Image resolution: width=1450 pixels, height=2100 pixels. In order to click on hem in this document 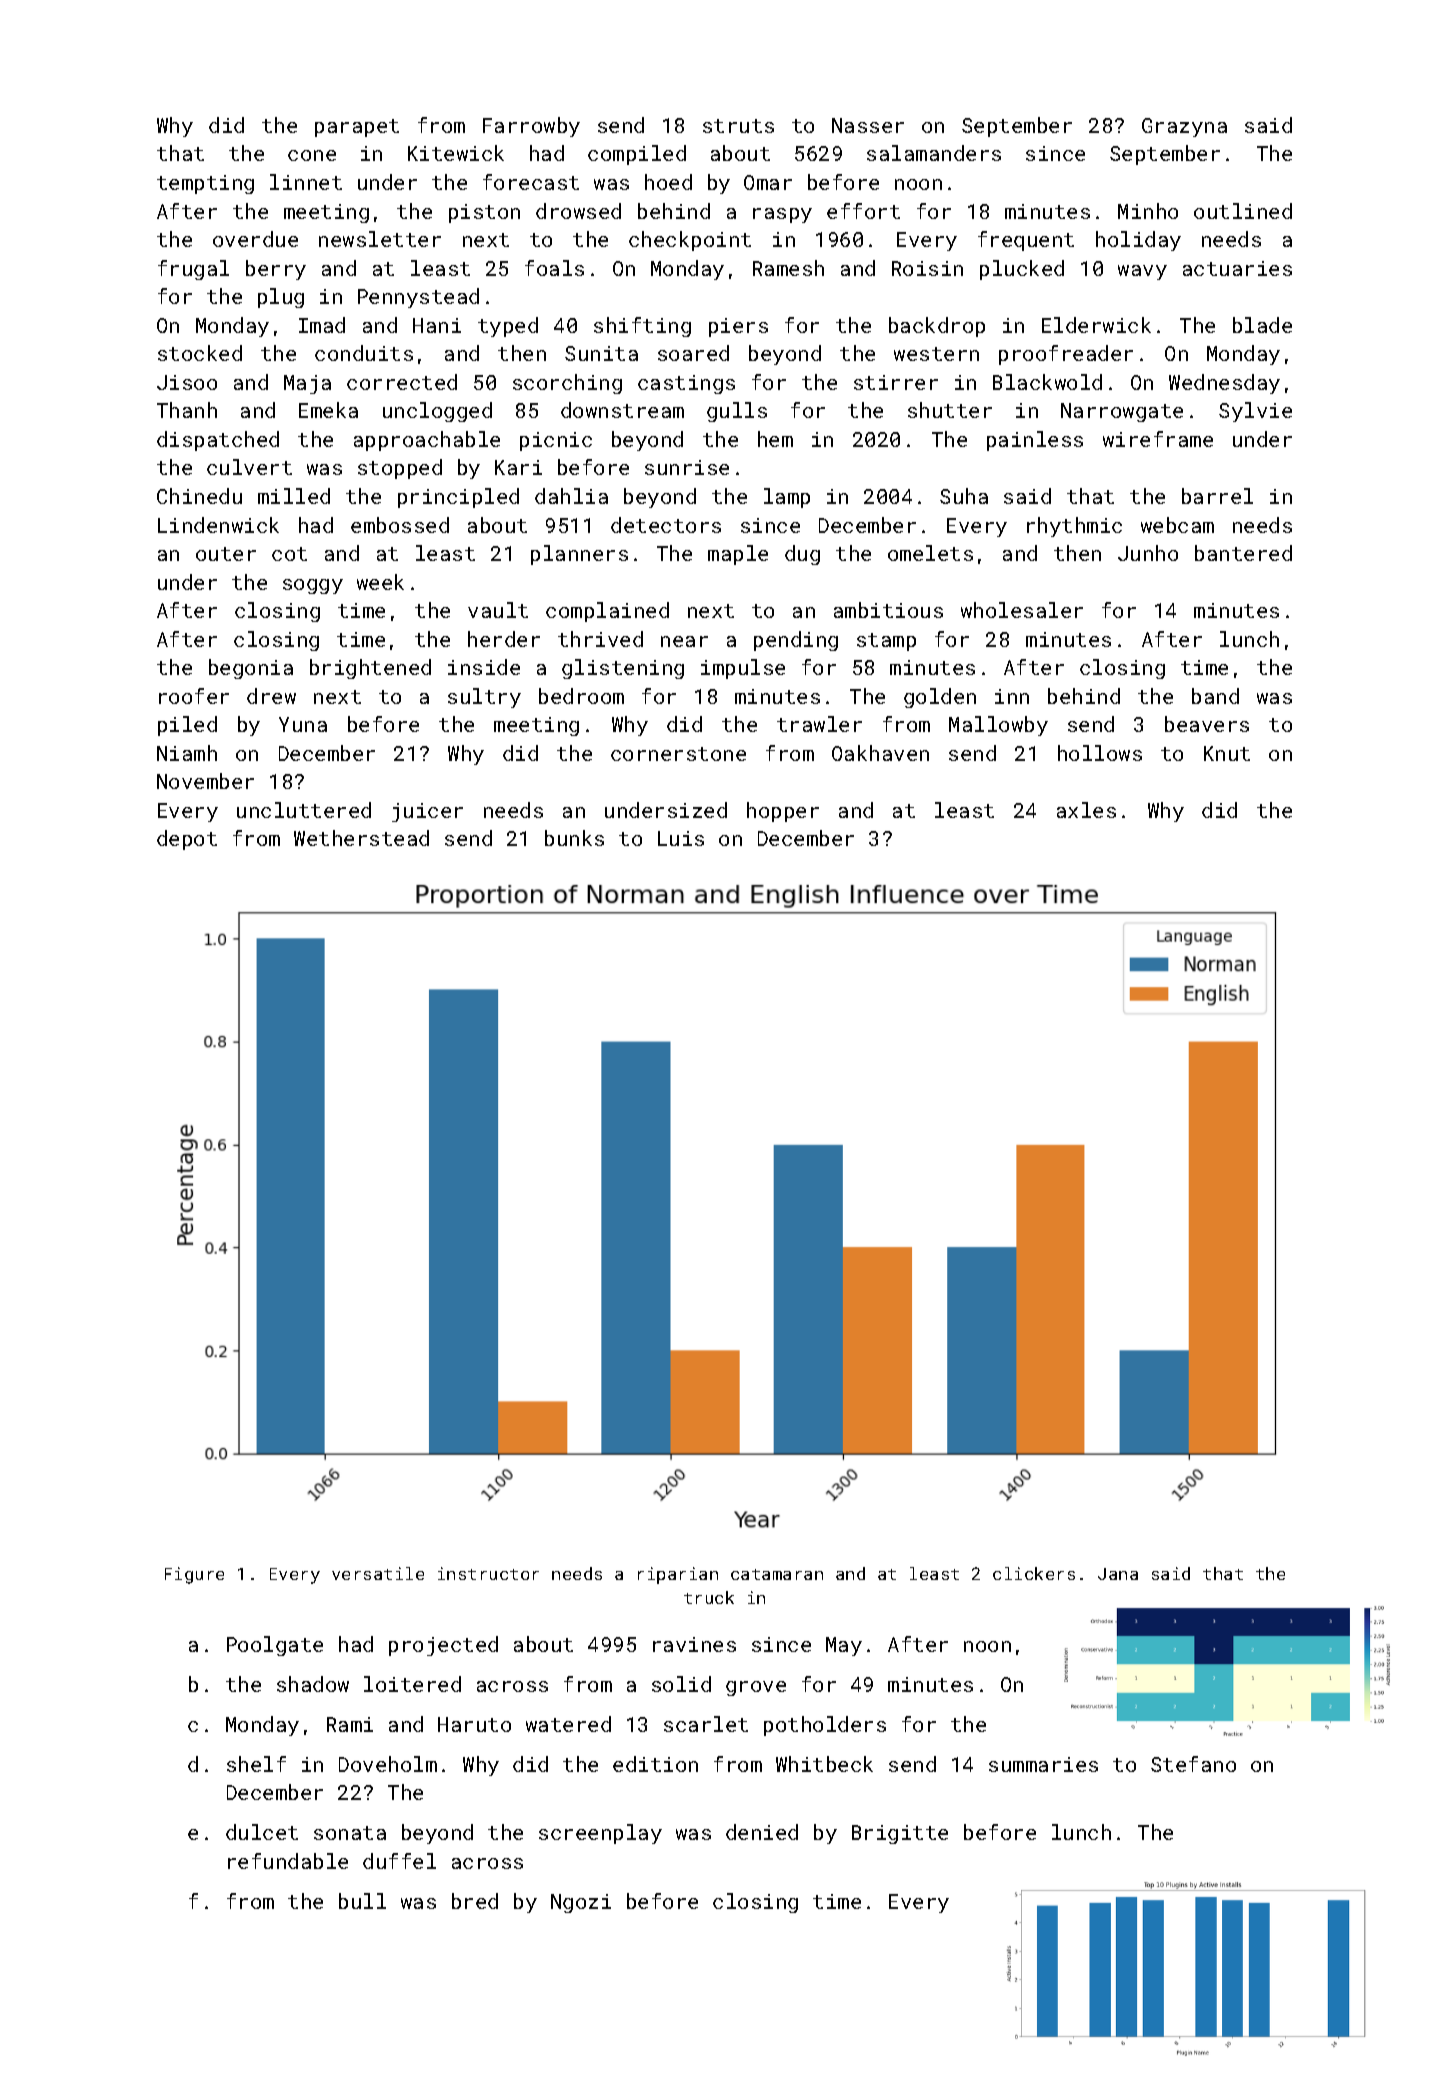, I will do `click(775, 439)`.
